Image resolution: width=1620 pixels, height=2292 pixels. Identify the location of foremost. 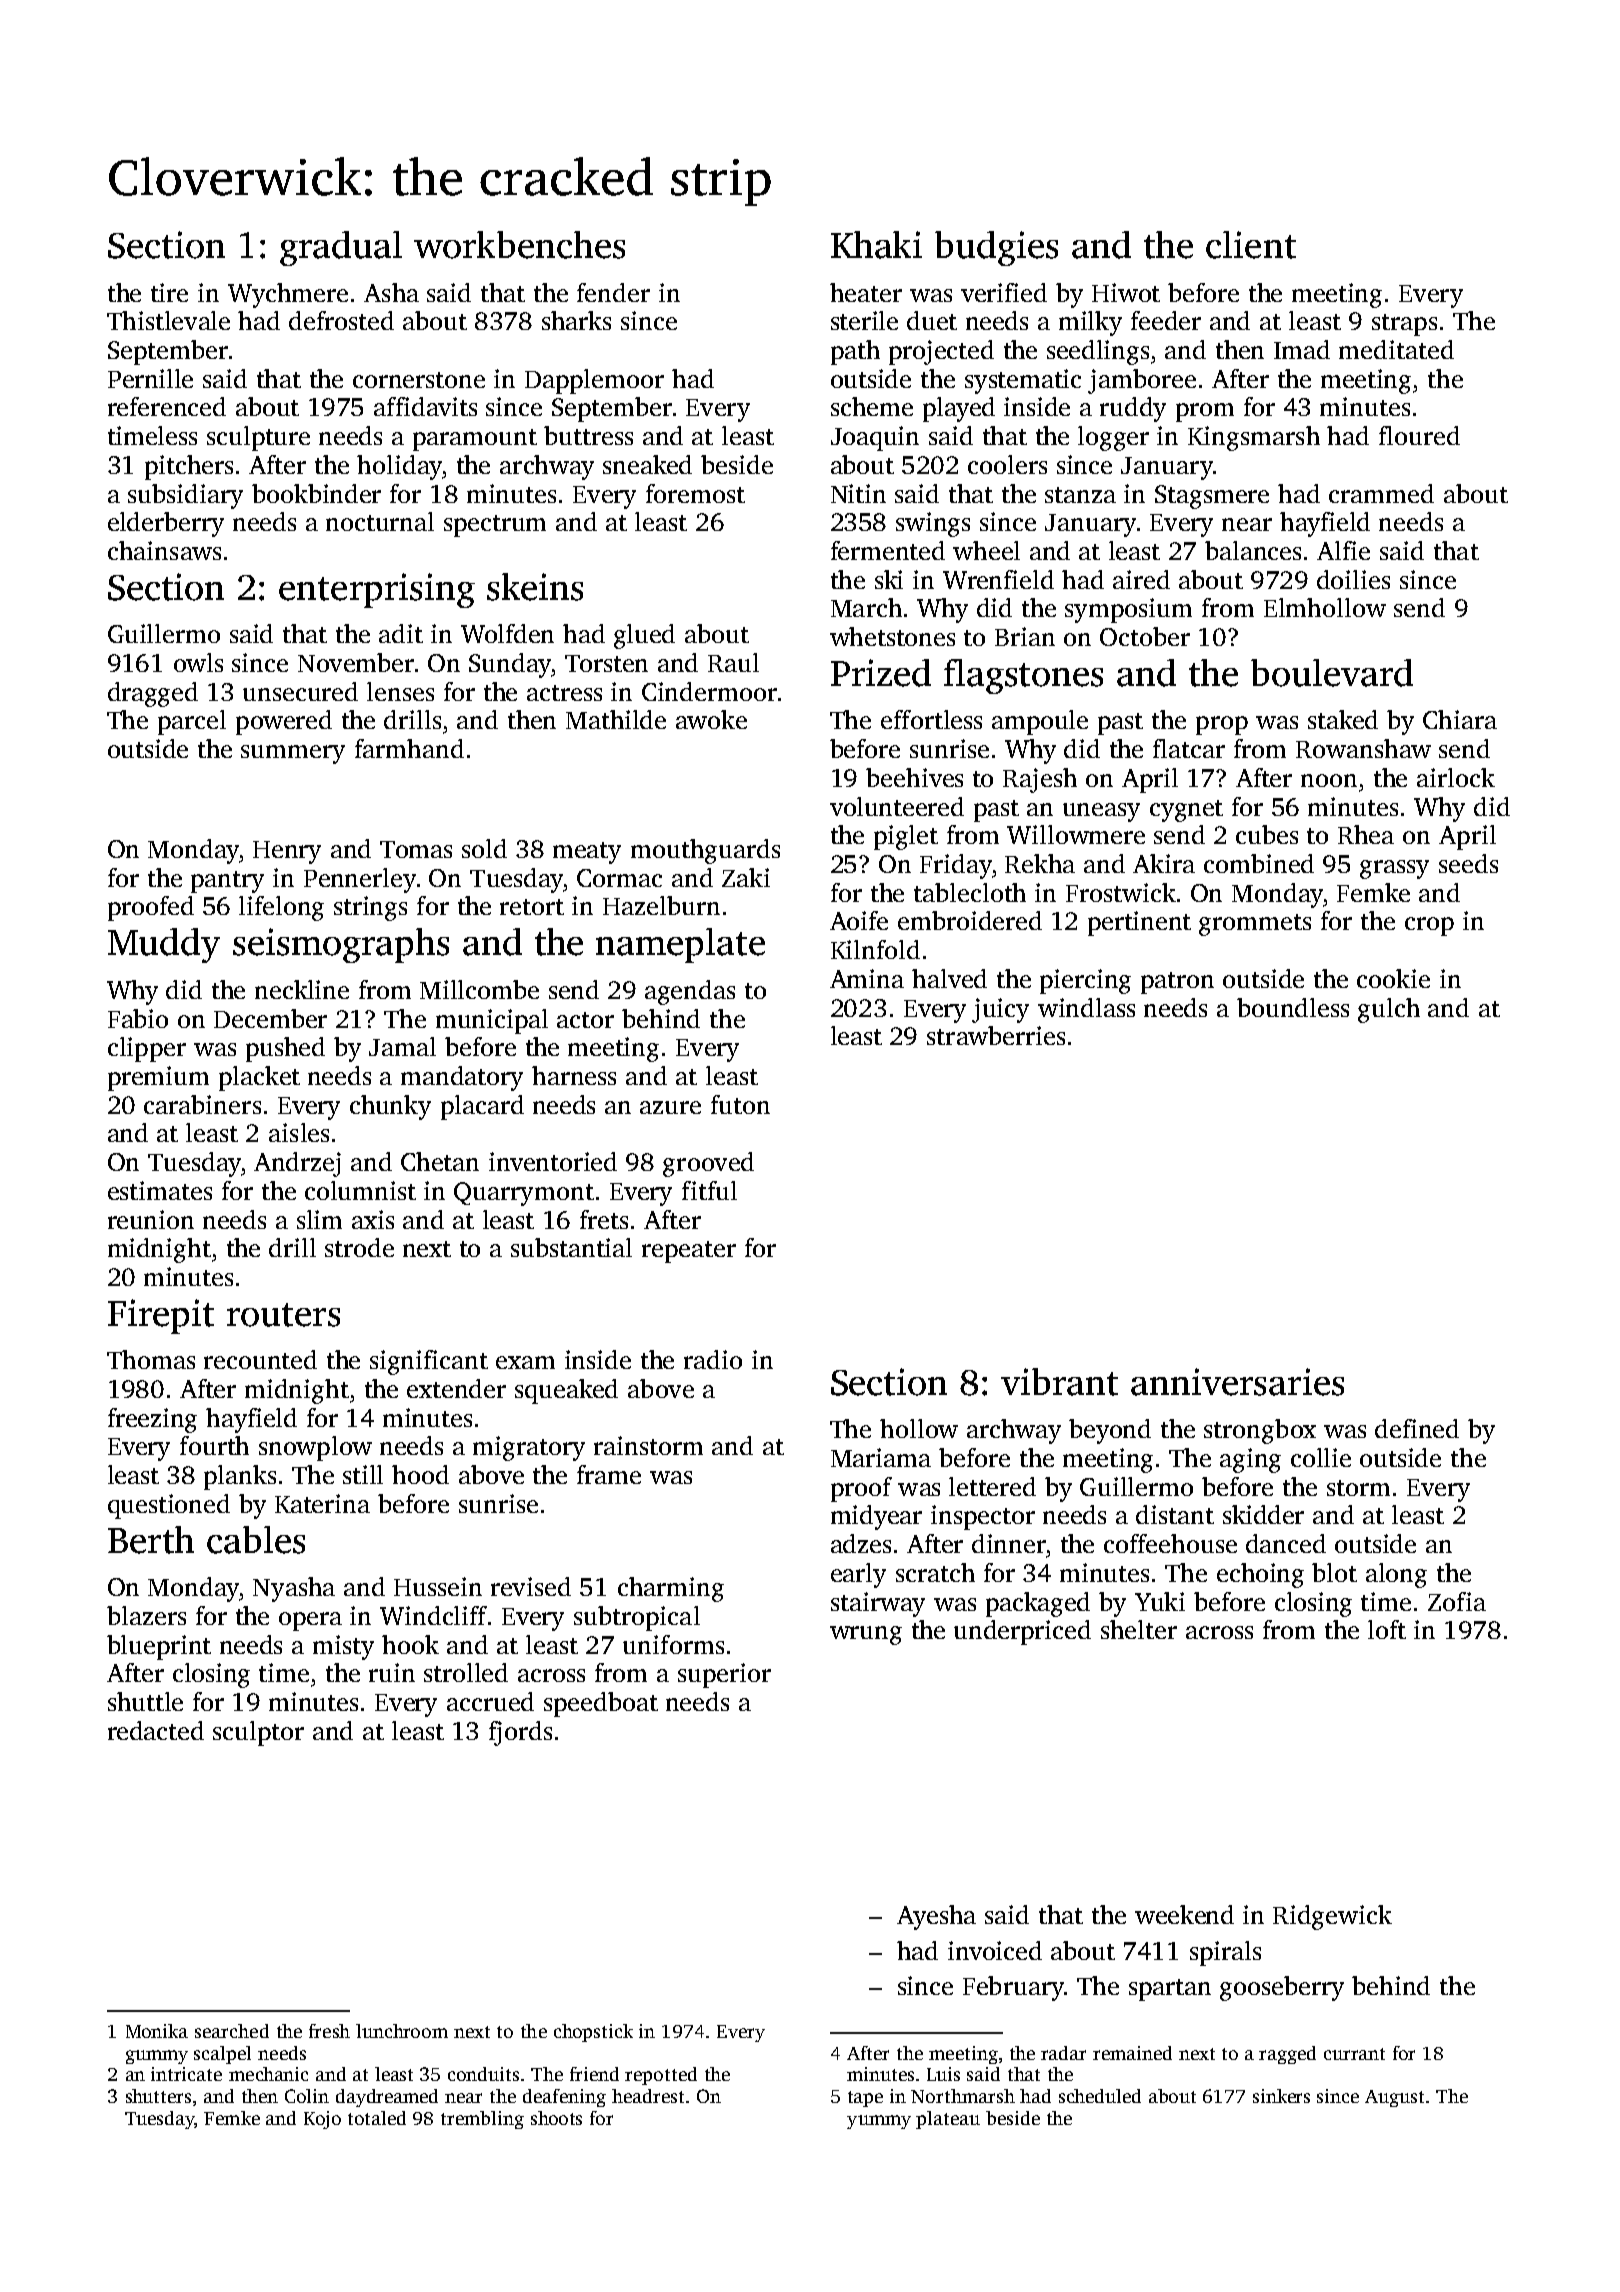
(695, 493).
